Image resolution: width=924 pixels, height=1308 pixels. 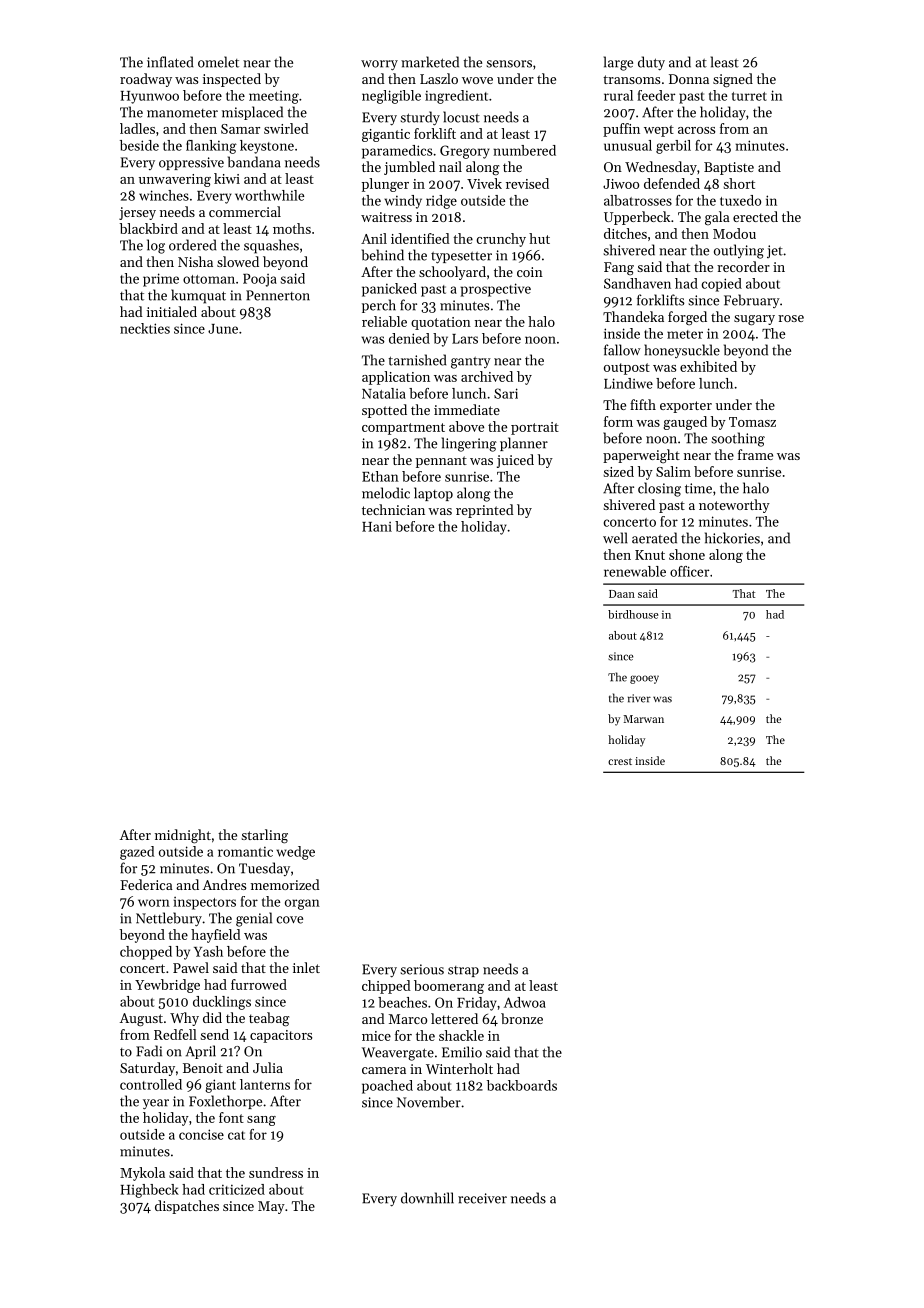 What do you see at coordinates (139, 145) in the screenshot?
I see `beside` at bounding box center [139, 145].
